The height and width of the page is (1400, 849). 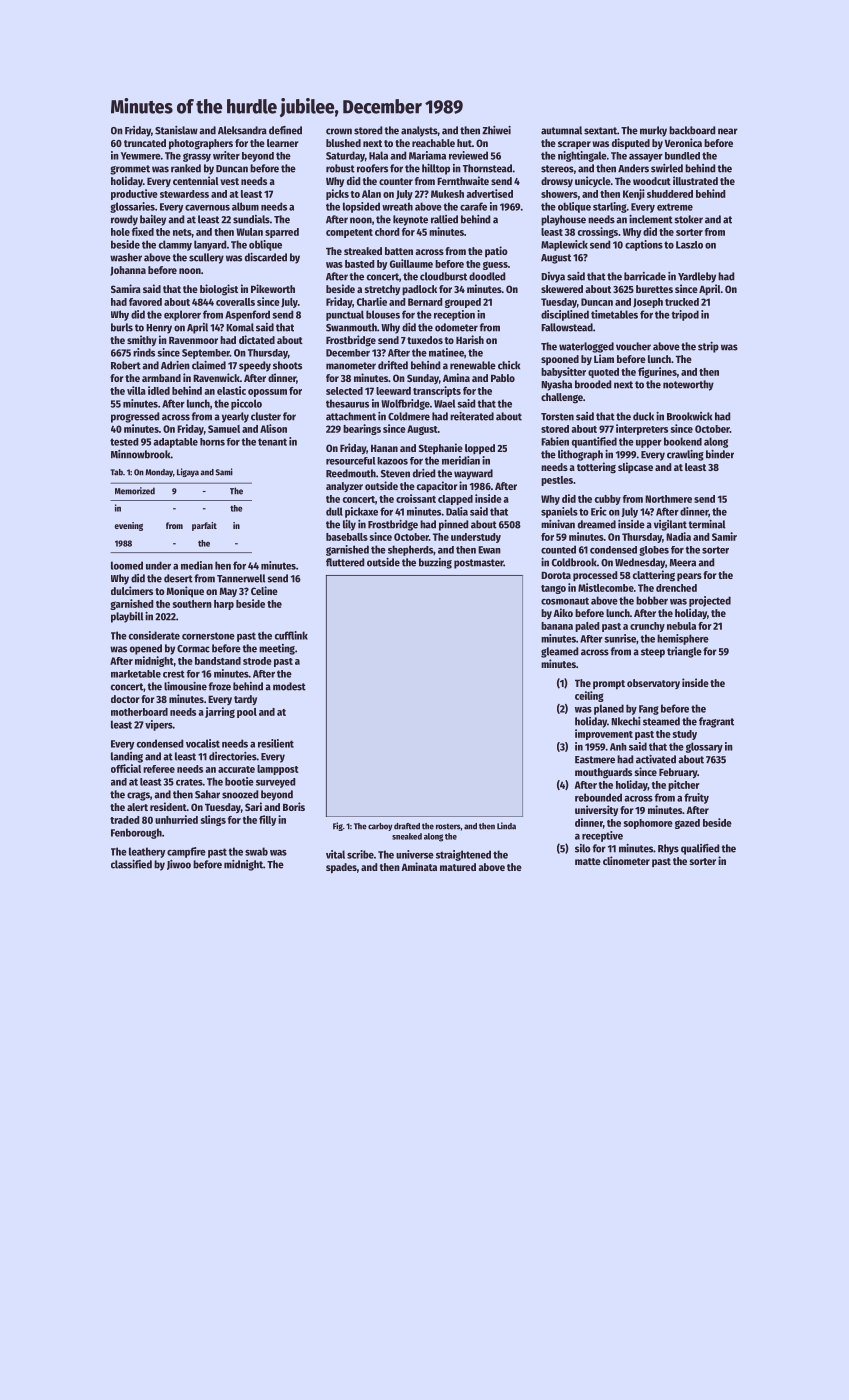 What do you see at coordinates (684, 652) in the page?
I see `triangle` at bounding box center [684, 652].
